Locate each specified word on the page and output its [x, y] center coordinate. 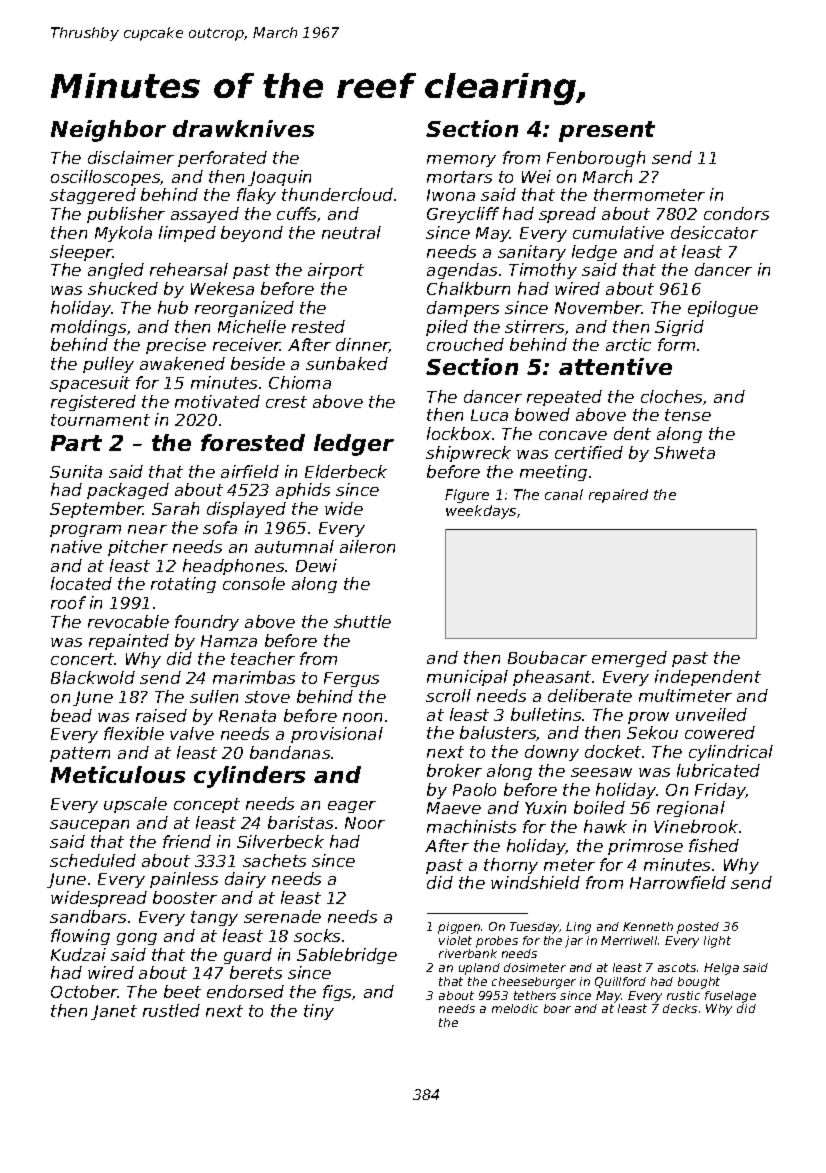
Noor [365, 823]
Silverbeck [280, 841]
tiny [319, 1012]
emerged [629, 659]
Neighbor [108, 131]
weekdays [481, 512]
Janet [114, 1012]
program [85, 531]
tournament [100, 420]
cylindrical [731, 753]
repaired [618, 496]
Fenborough [596, 159]
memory [461, 161]
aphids [303, 491]
